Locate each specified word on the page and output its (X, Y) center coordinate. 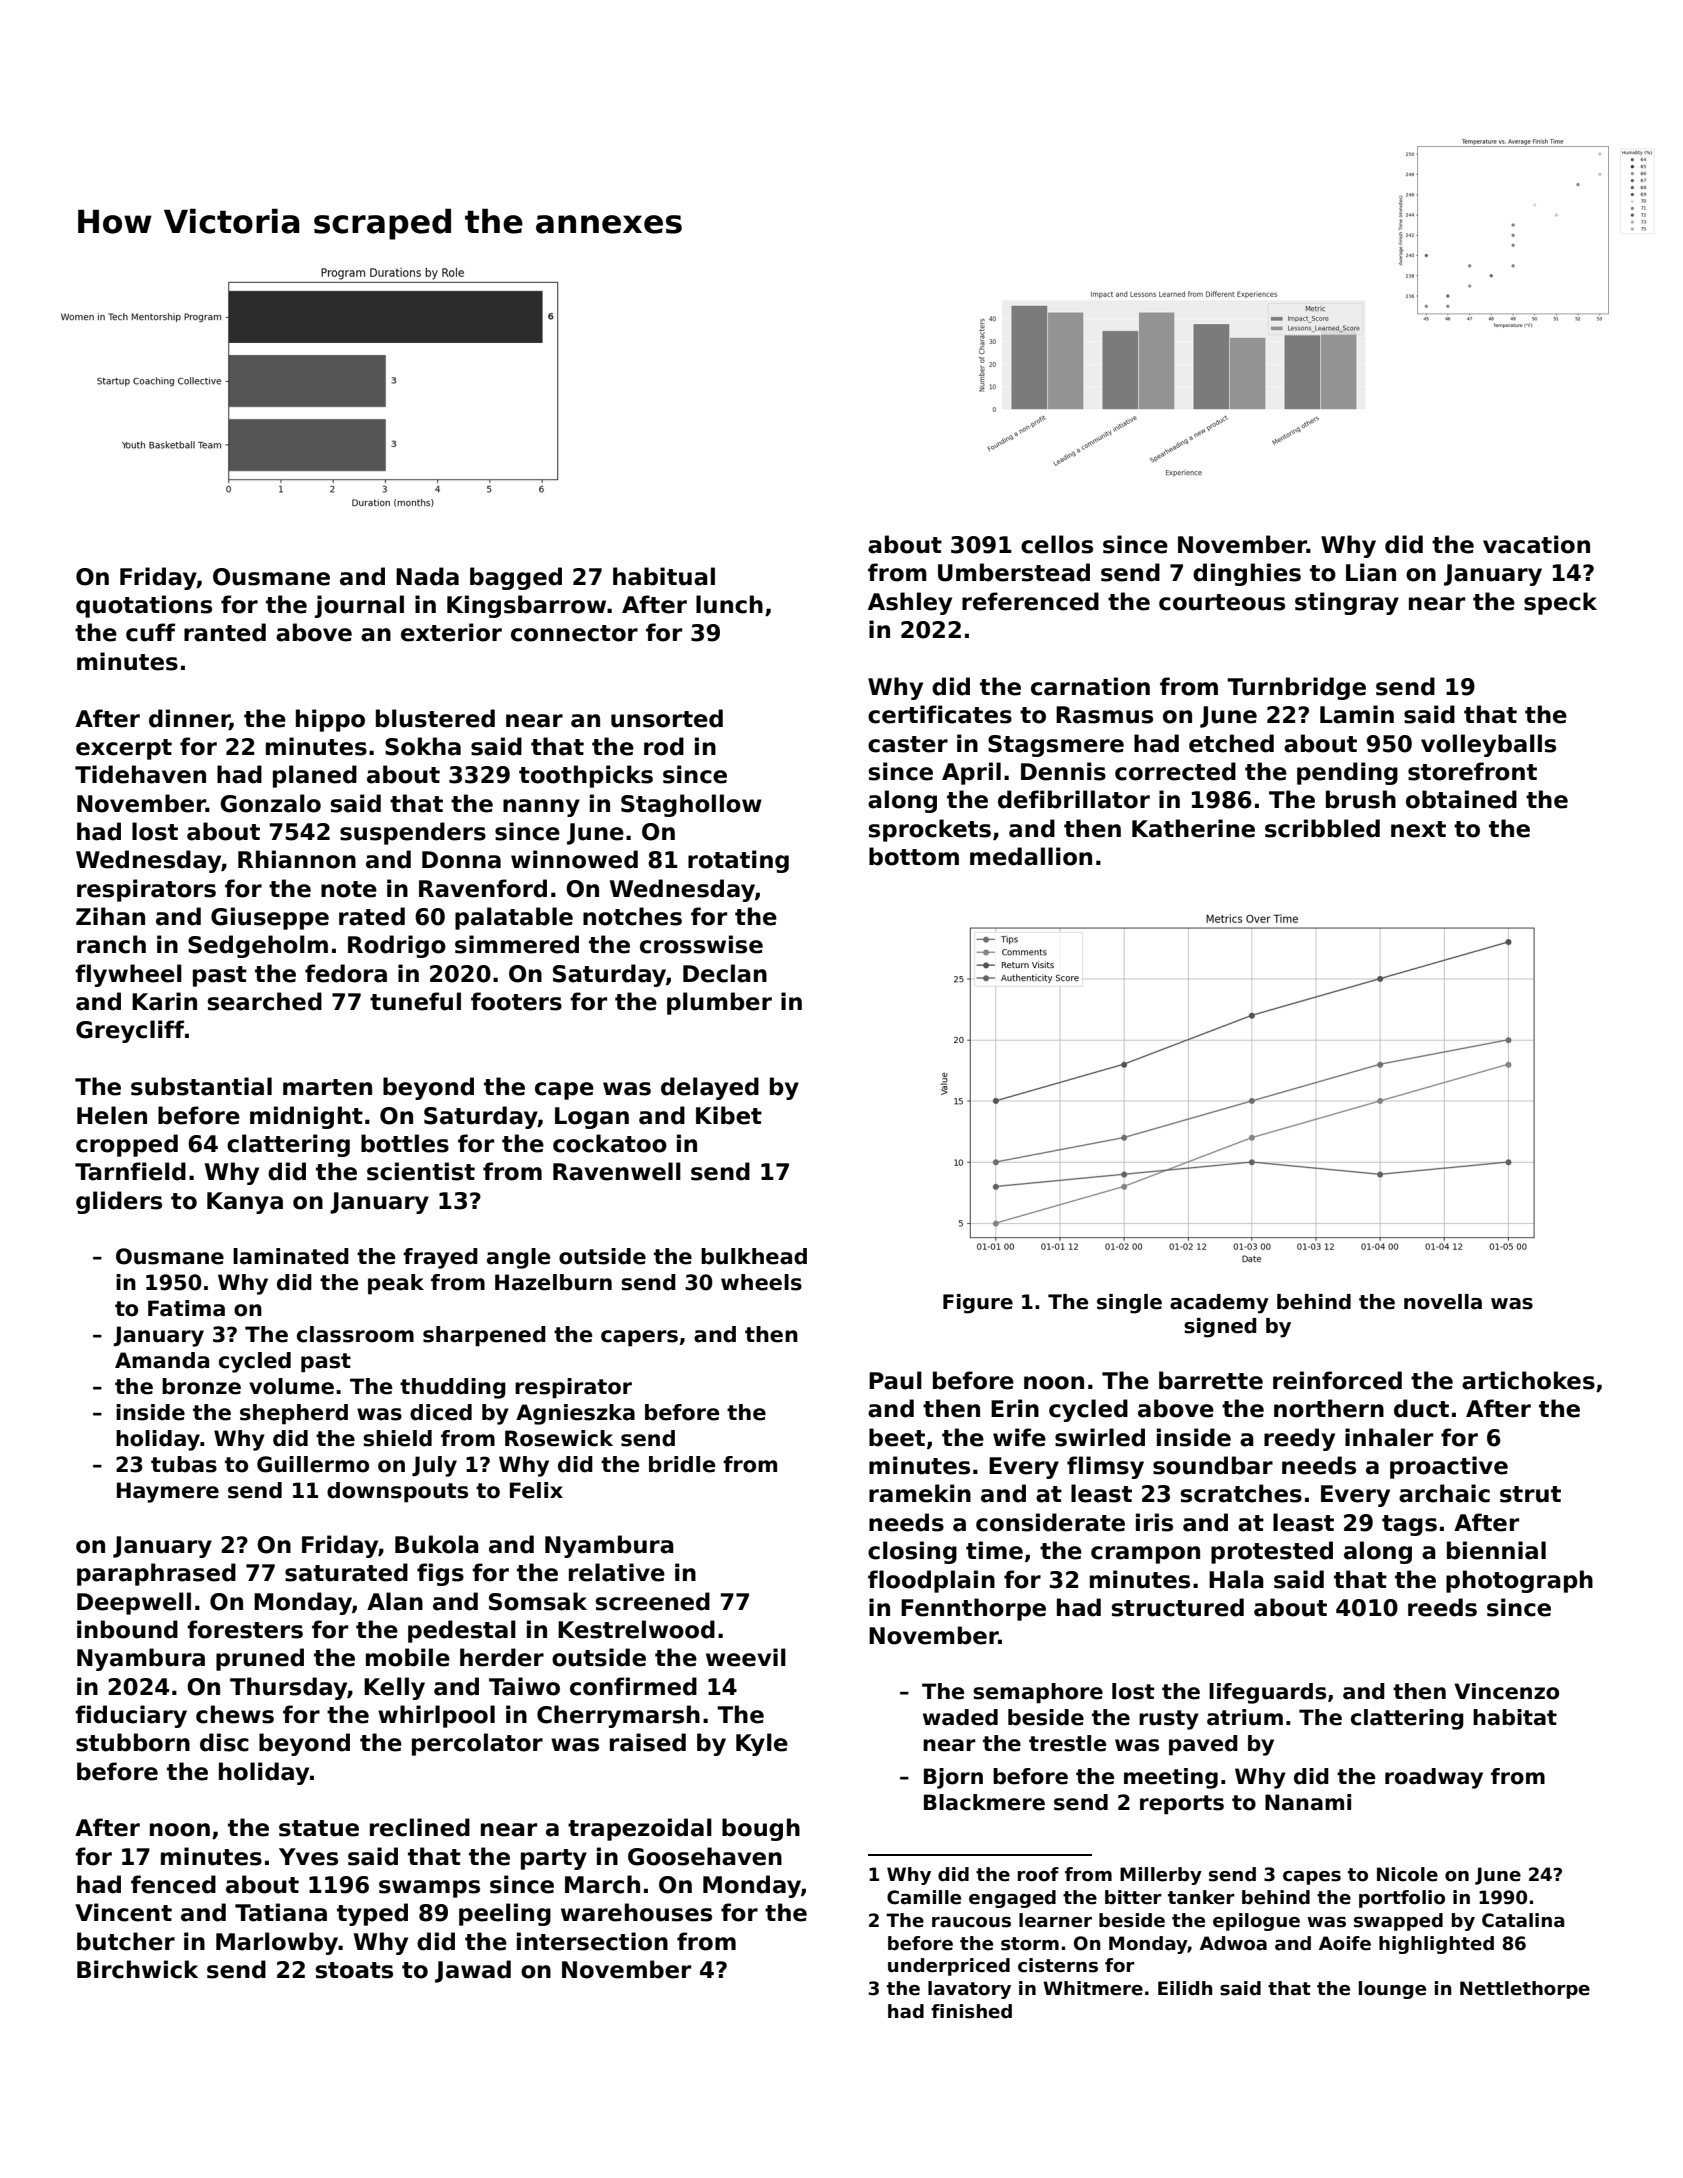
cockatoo (610, 1143)
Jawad (473, 1971)
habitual (664, 576)
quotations (144, 606)
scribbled (1322, 828)
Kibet (729, 1115)
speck (1560, 603)
